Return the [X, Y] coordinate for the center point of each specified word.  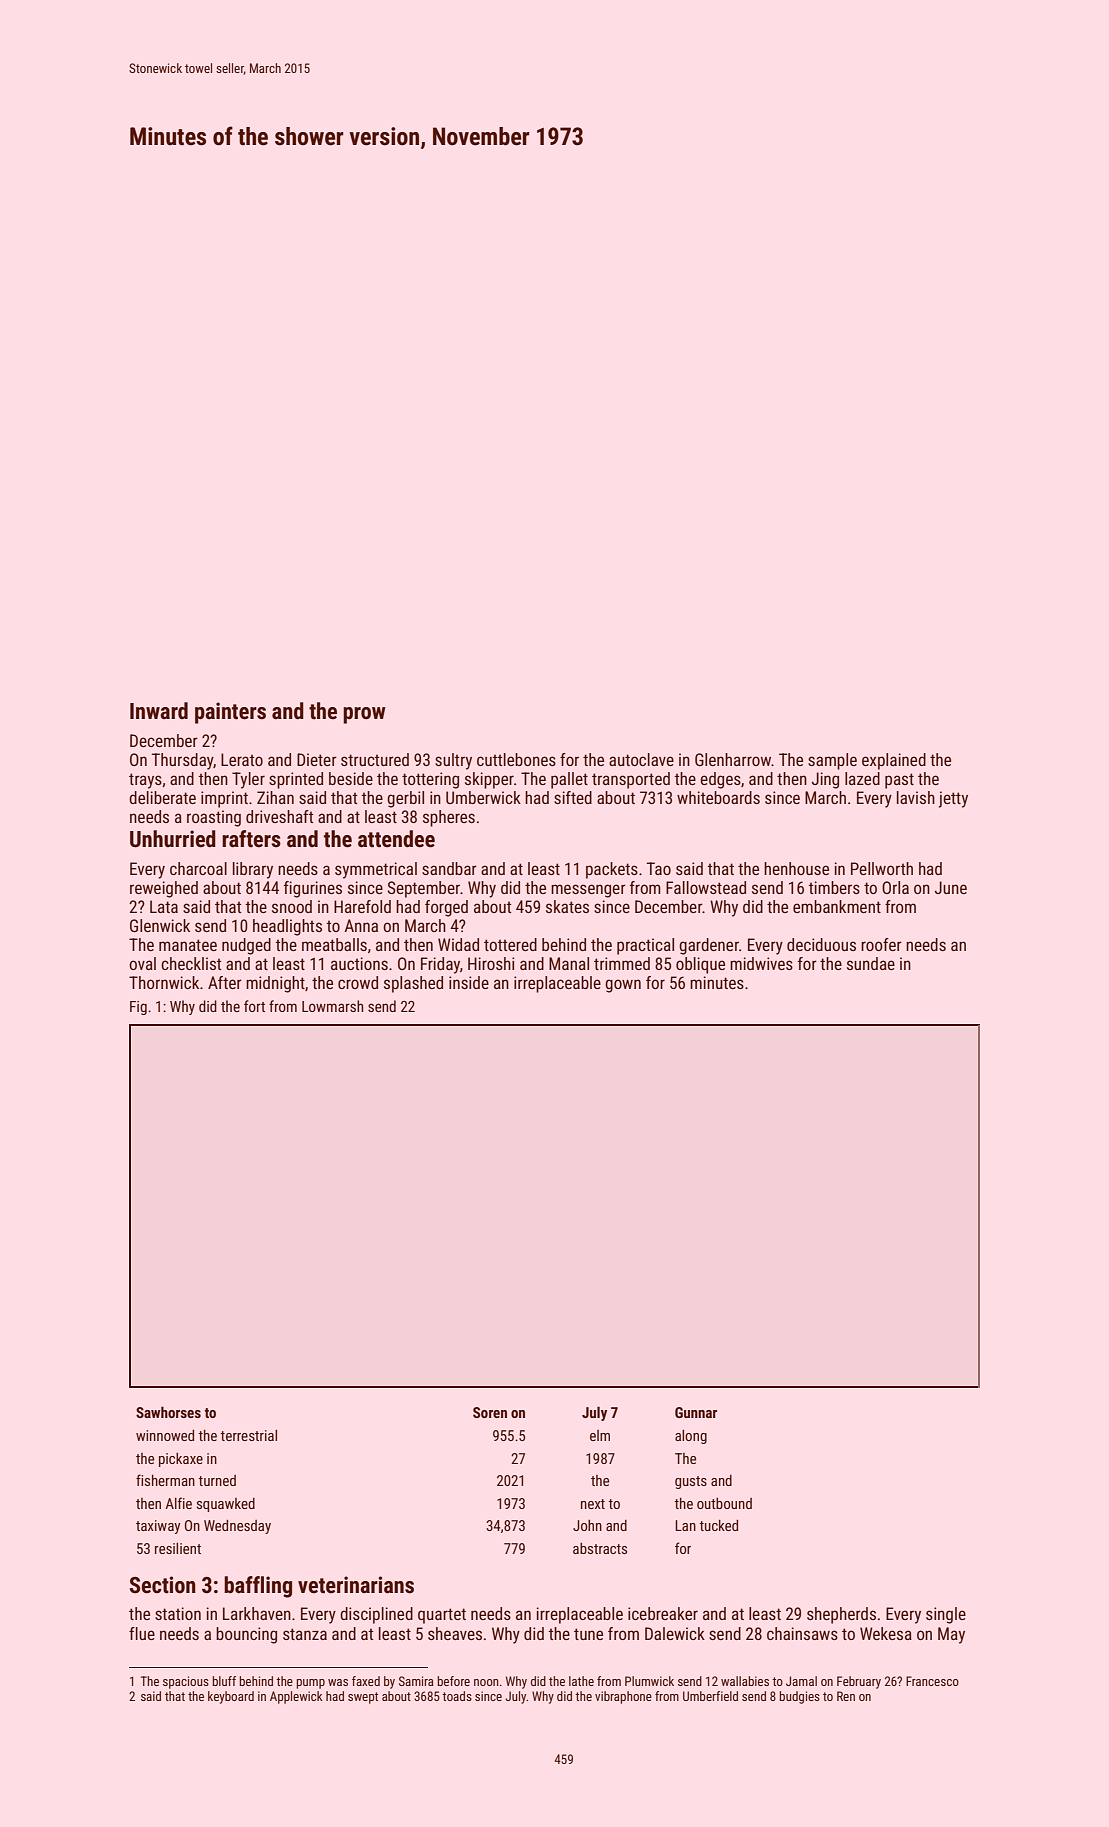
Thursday [183, 761]
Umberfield [710, 1696]
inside [469, 982]
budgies [799, 1697]
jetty [953, 799]
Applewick [296, 1697]
